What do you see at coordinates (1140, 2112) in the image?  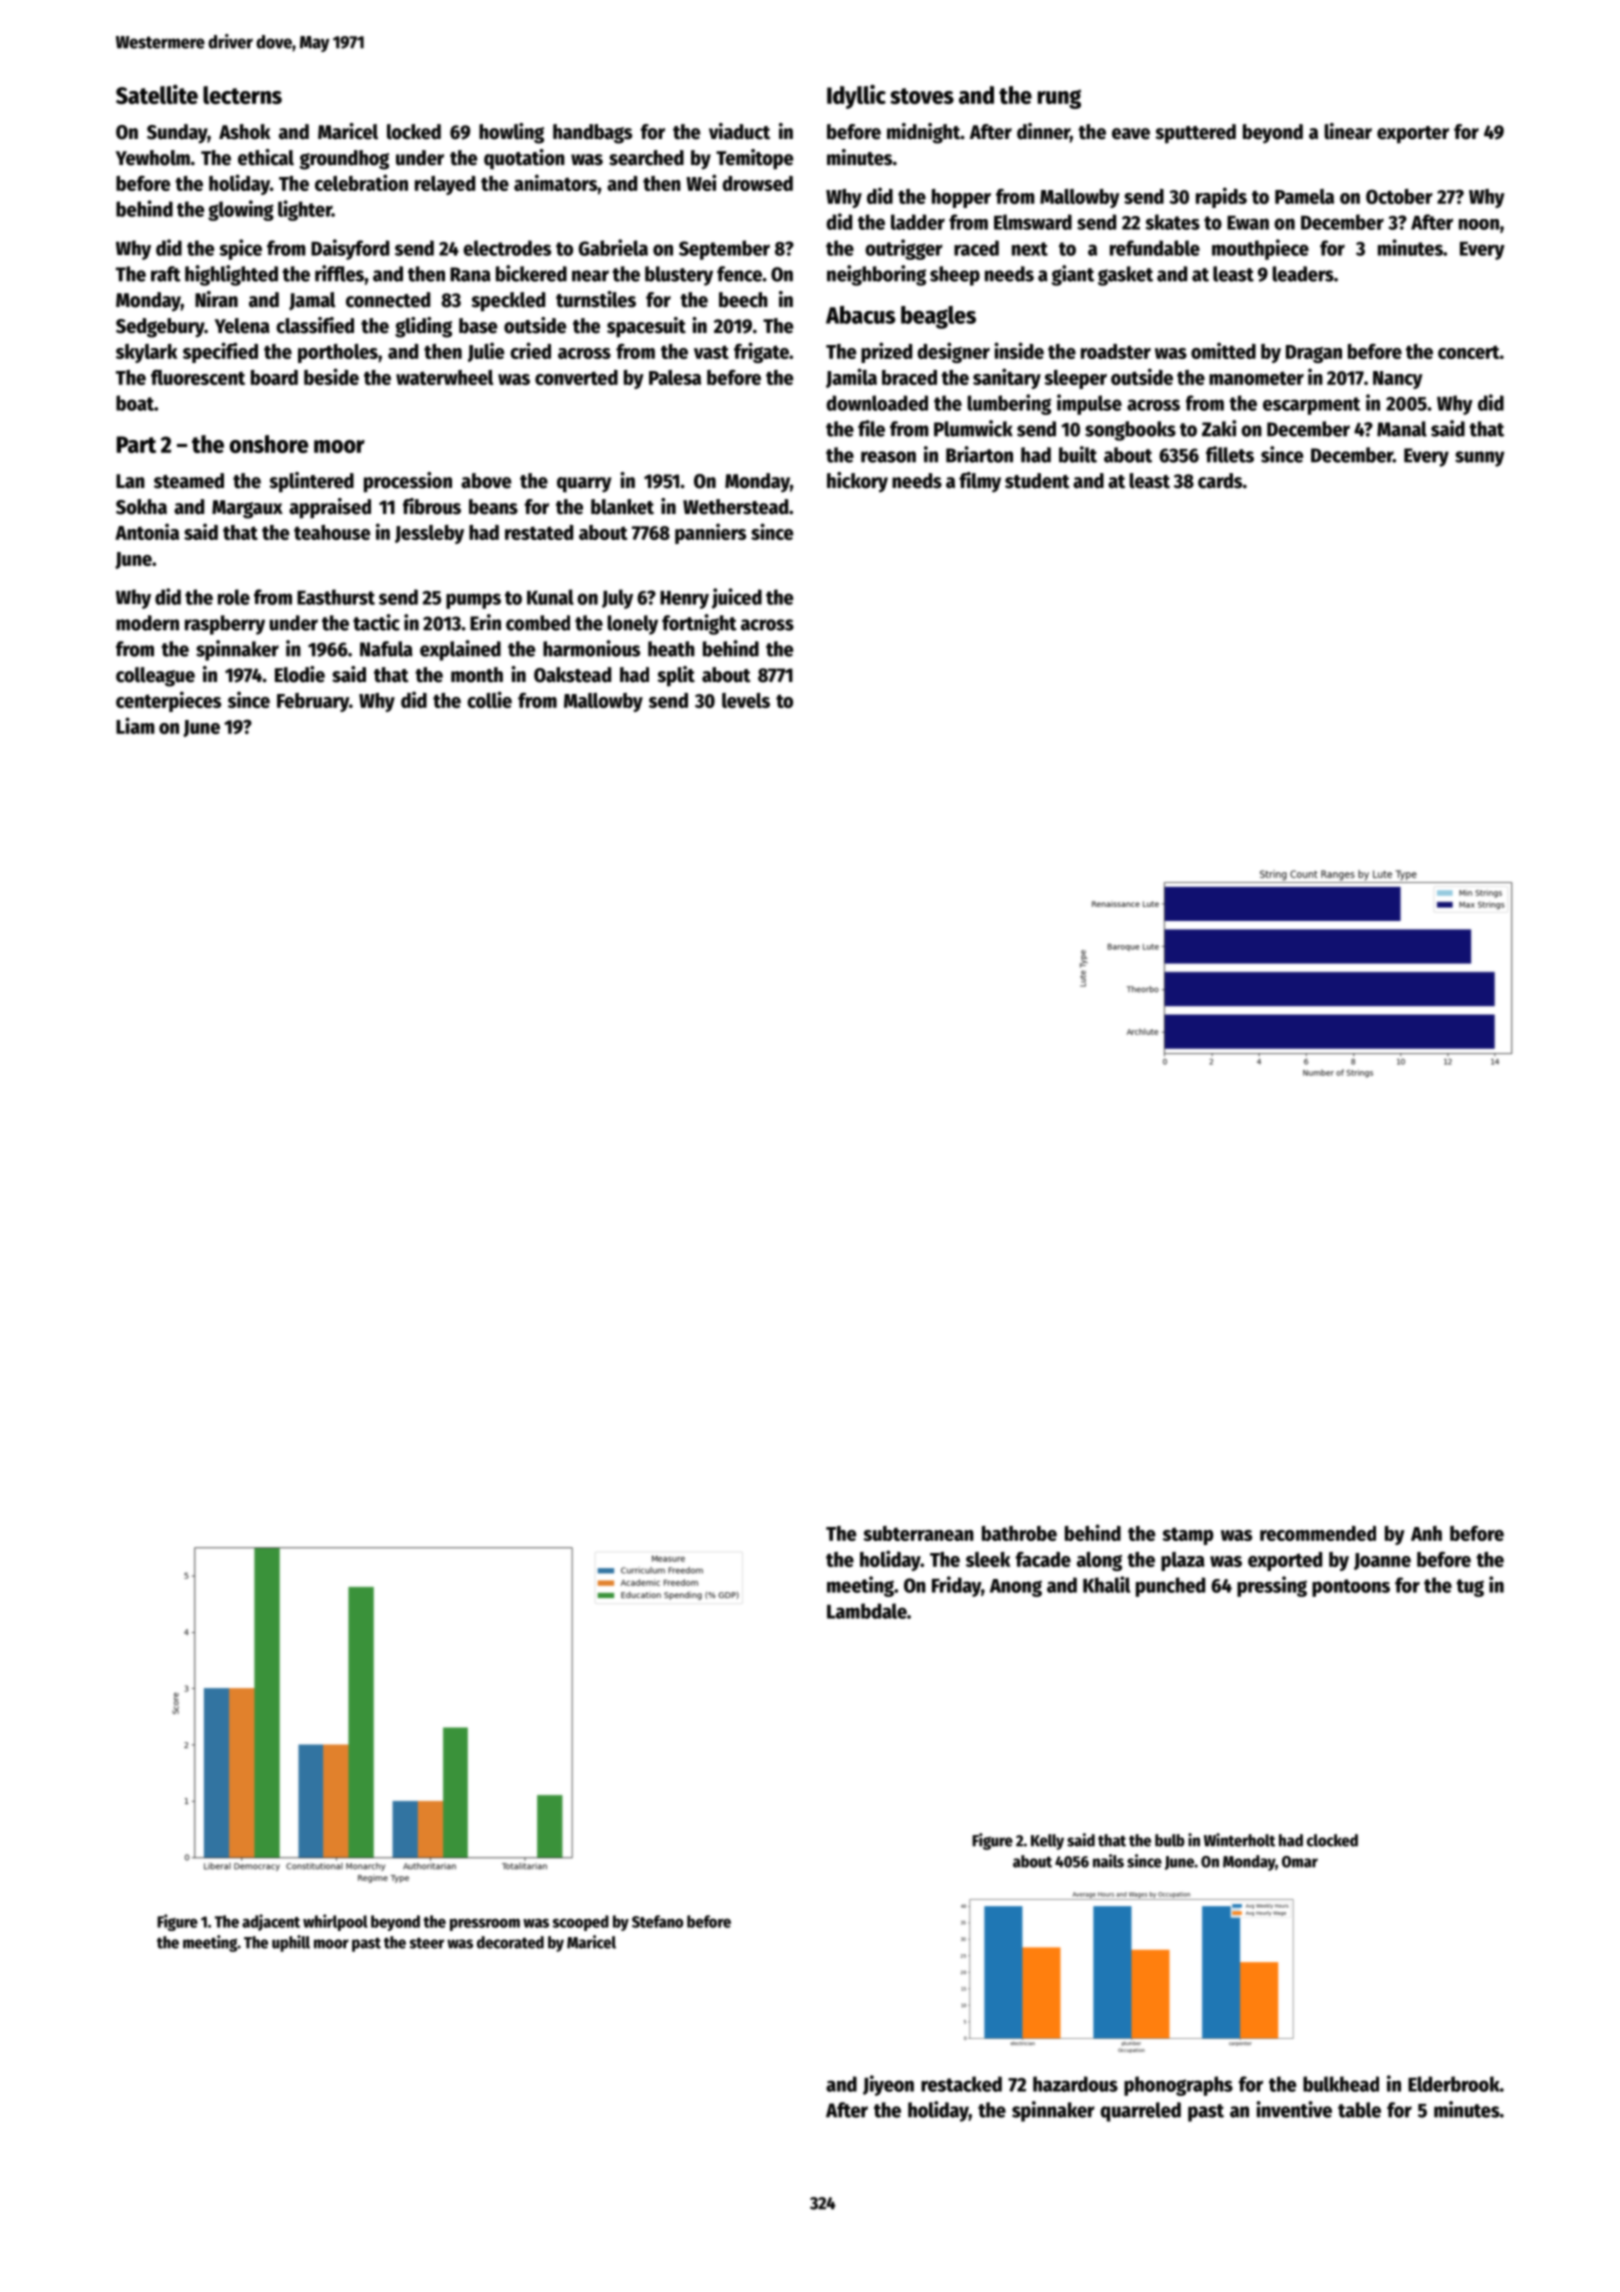 I see `quarreled` at bounding box center [1140, 2112].
